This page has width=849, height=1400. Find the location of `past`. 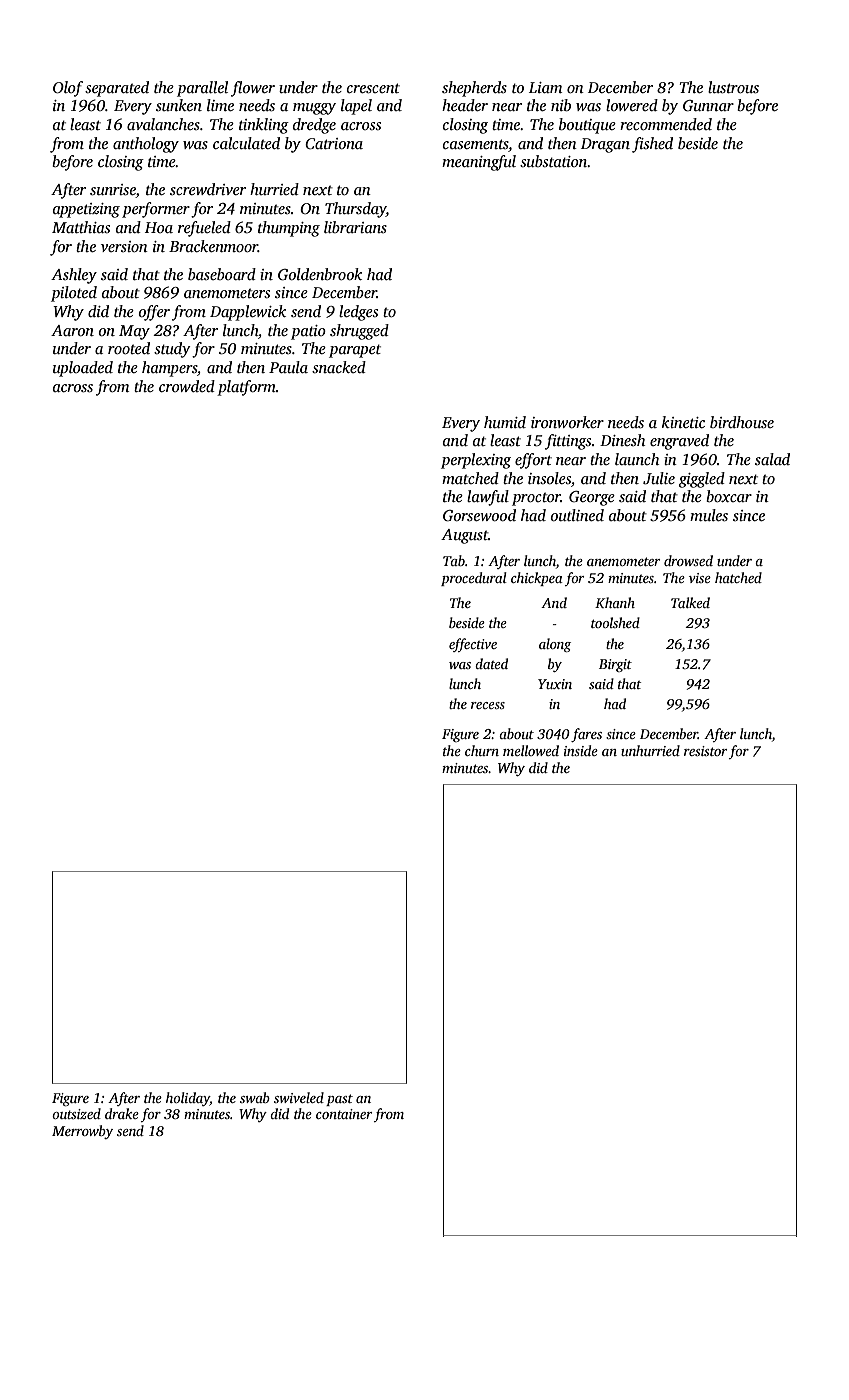

past is located at coordinates (339, 1100).
